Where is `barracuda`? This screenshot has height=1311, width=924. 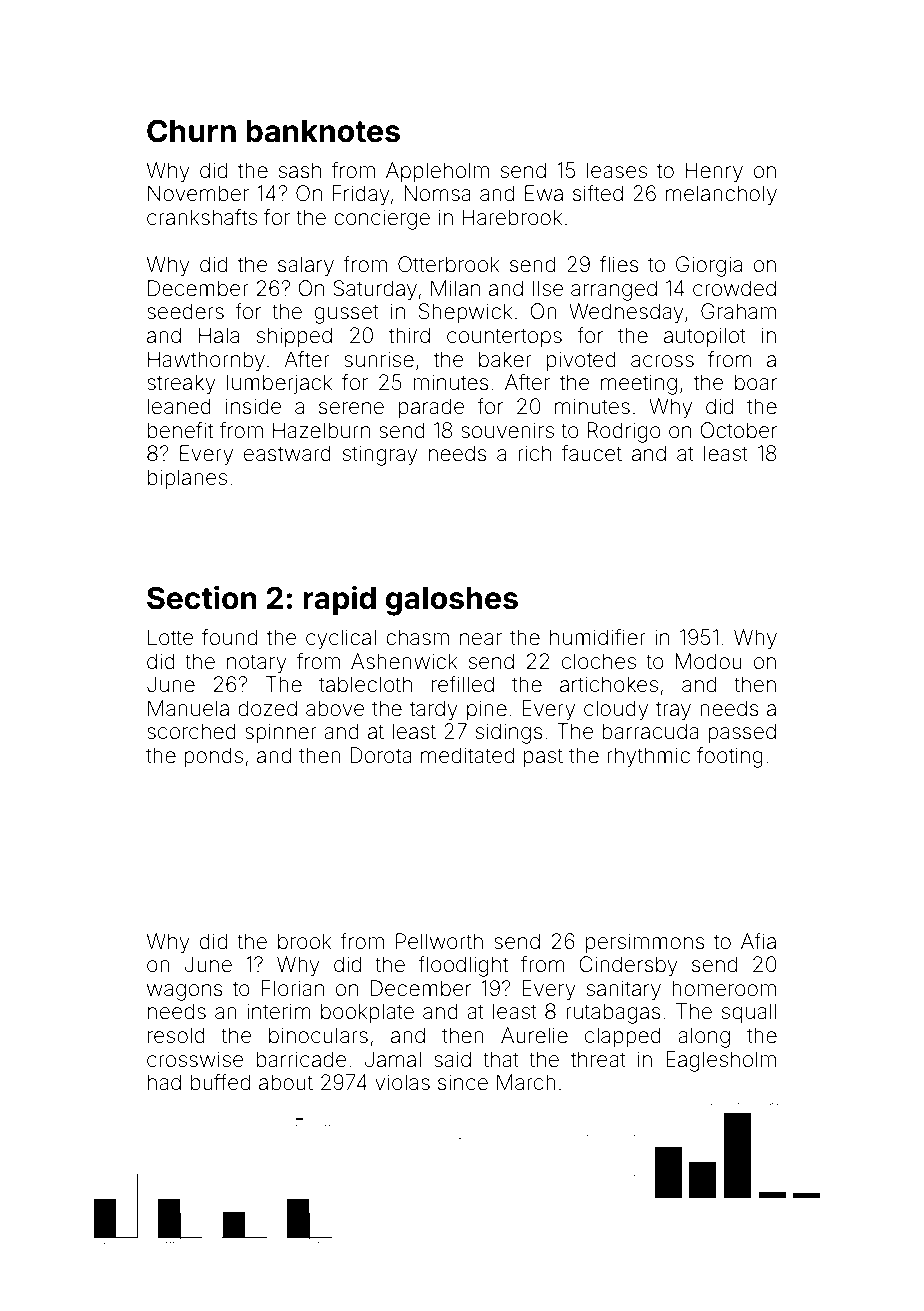 barracuda is located at coordinates (650, 731).
